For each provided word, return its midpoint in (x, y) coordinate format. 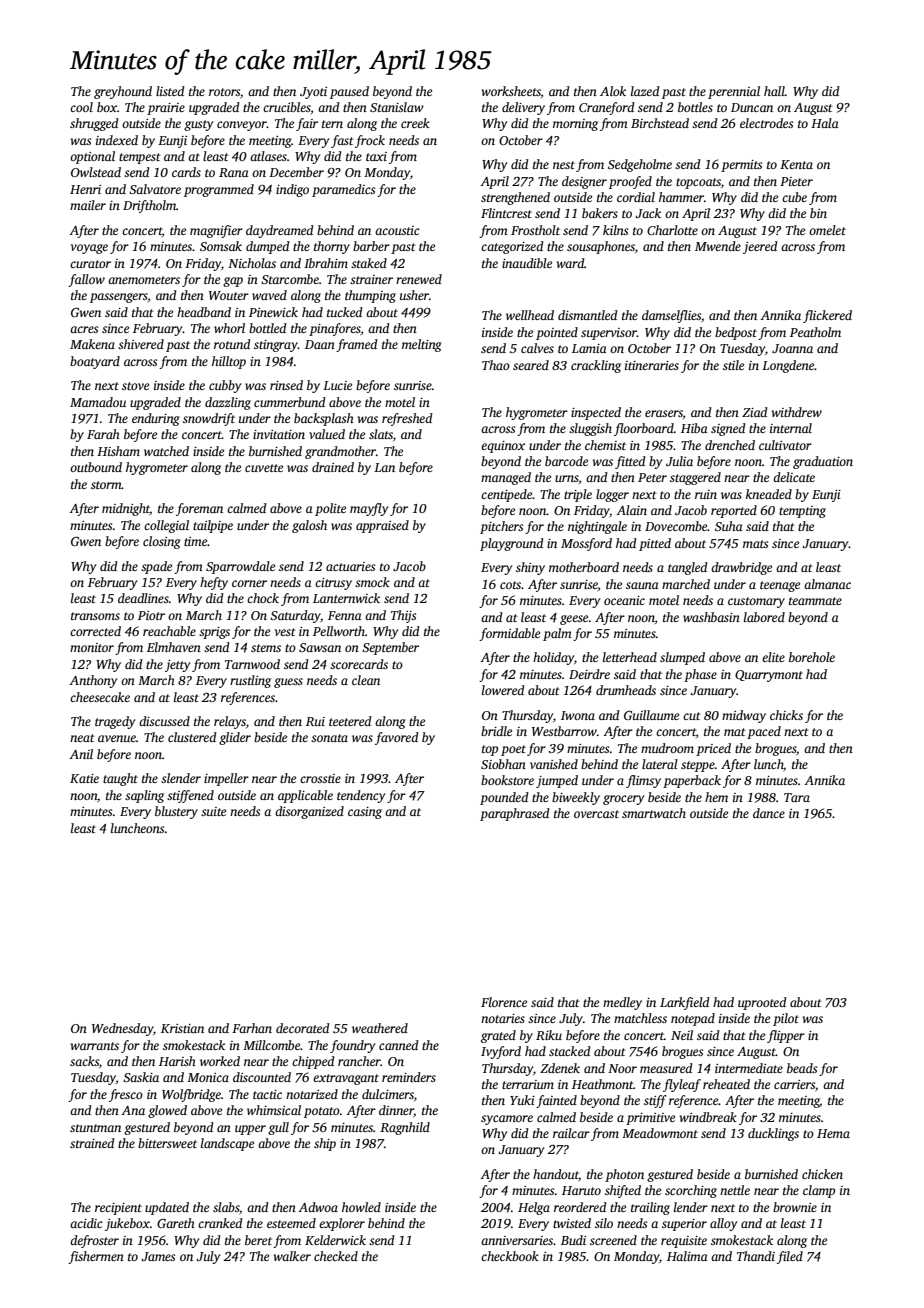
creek (415, 123)
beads (802, 1068)
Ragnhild (405, 1128)
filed (790, 1257)
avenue (117, 738)
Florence (504, 1002)
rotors (224, 92)
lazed (645, 91)
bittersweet (167, 1143)
